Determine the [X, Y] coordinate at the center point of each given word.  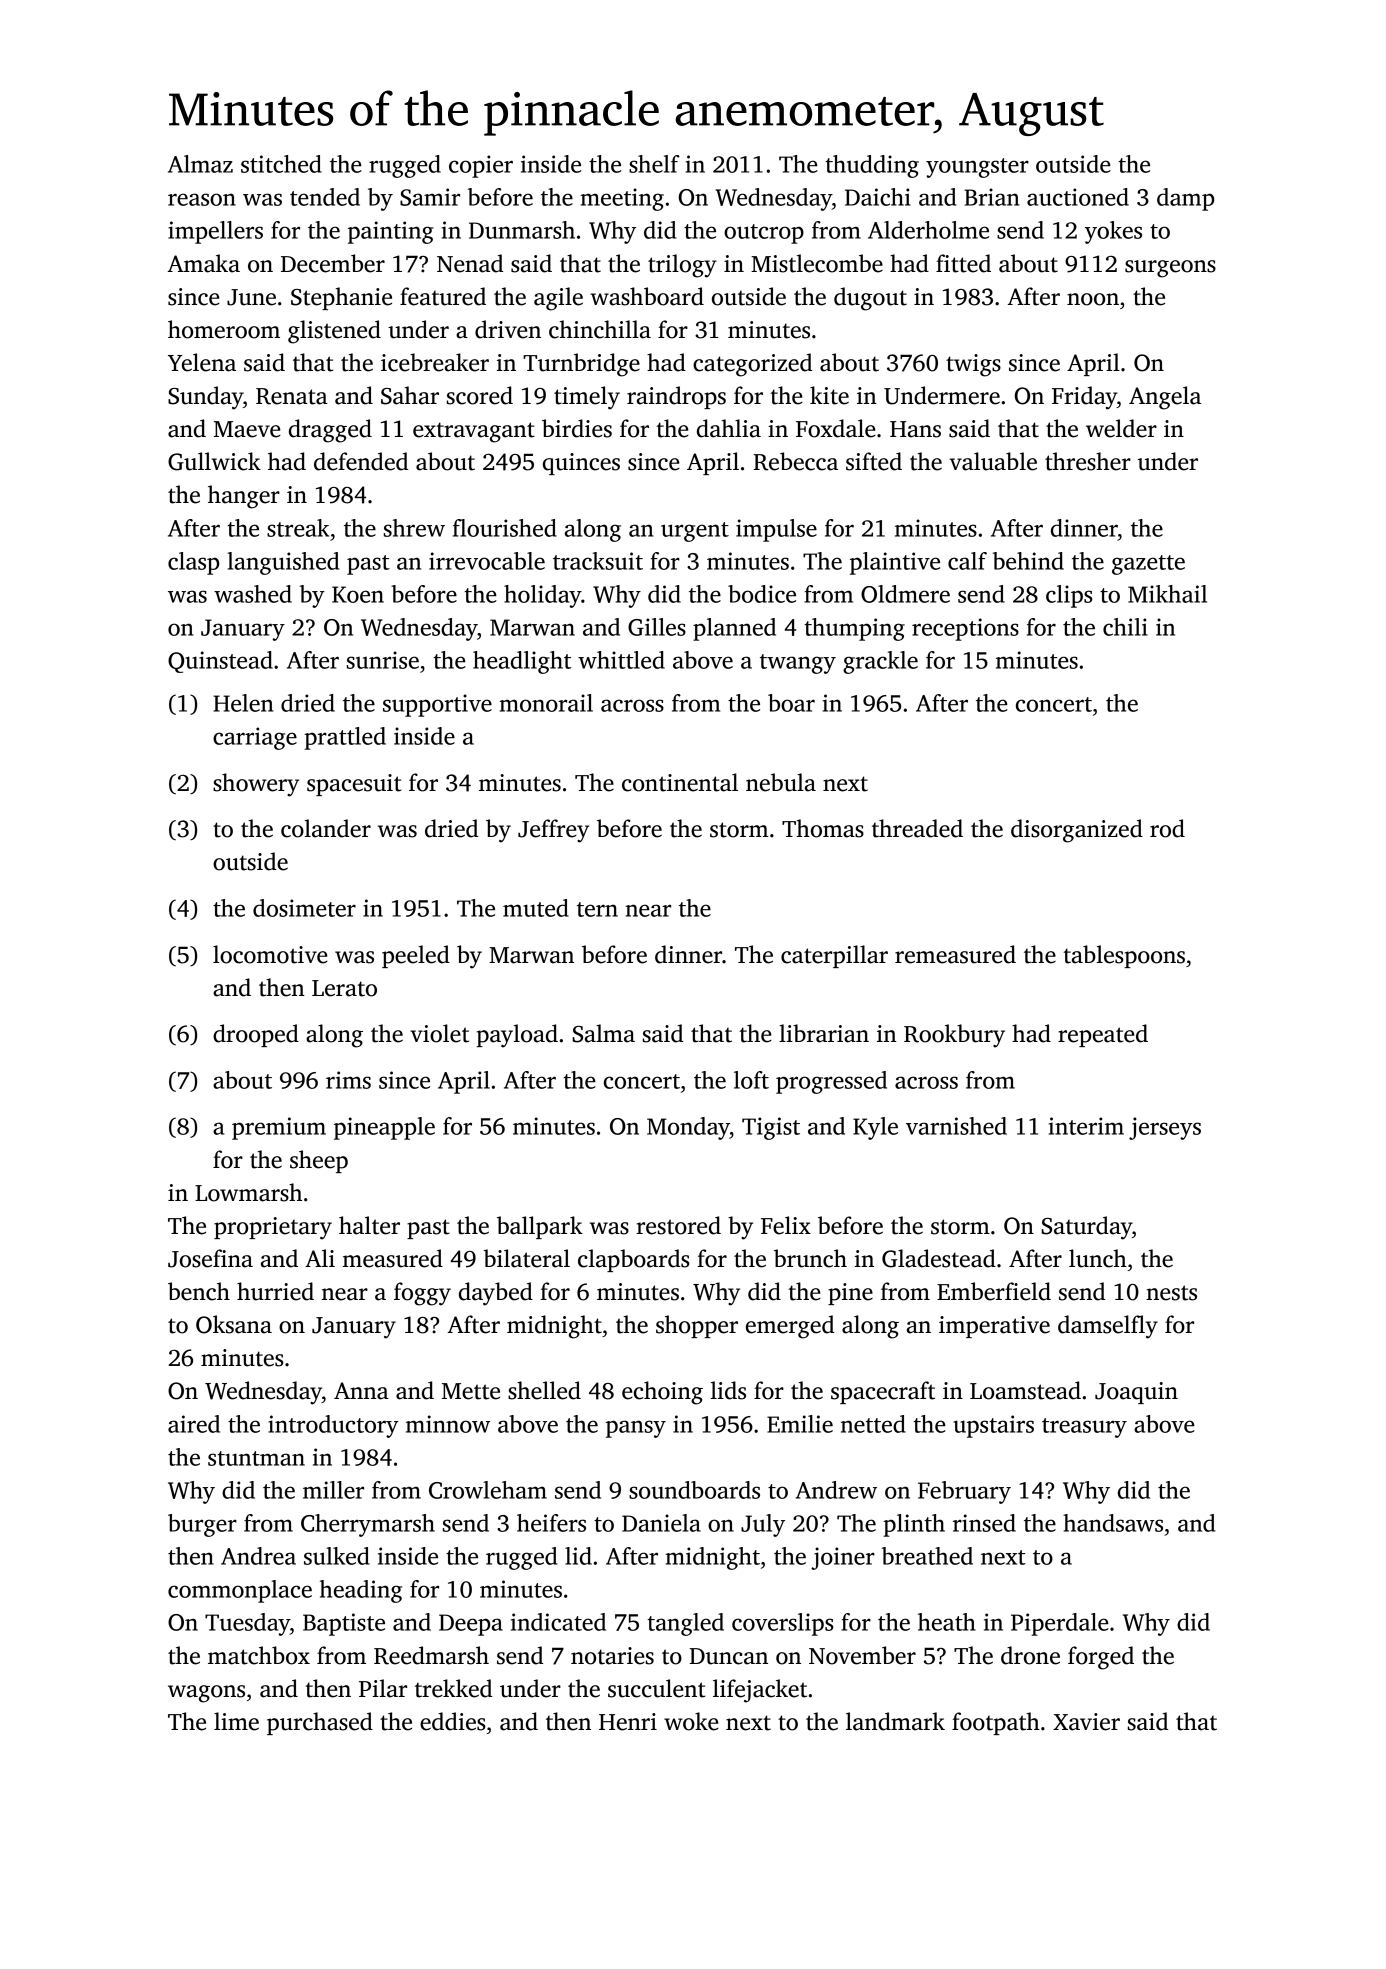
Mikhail [1167, 594]
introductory [333, 1426]
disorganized [1077, 831]
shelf [654, 164]
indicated [558, 1622]
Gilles [657, 627]
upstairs [993, 1426]
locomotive [270, 954]
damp [1185, 199]
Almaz [200, 164]
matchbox [259, 1655]
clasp [193, 563]
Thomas [823, 828]
